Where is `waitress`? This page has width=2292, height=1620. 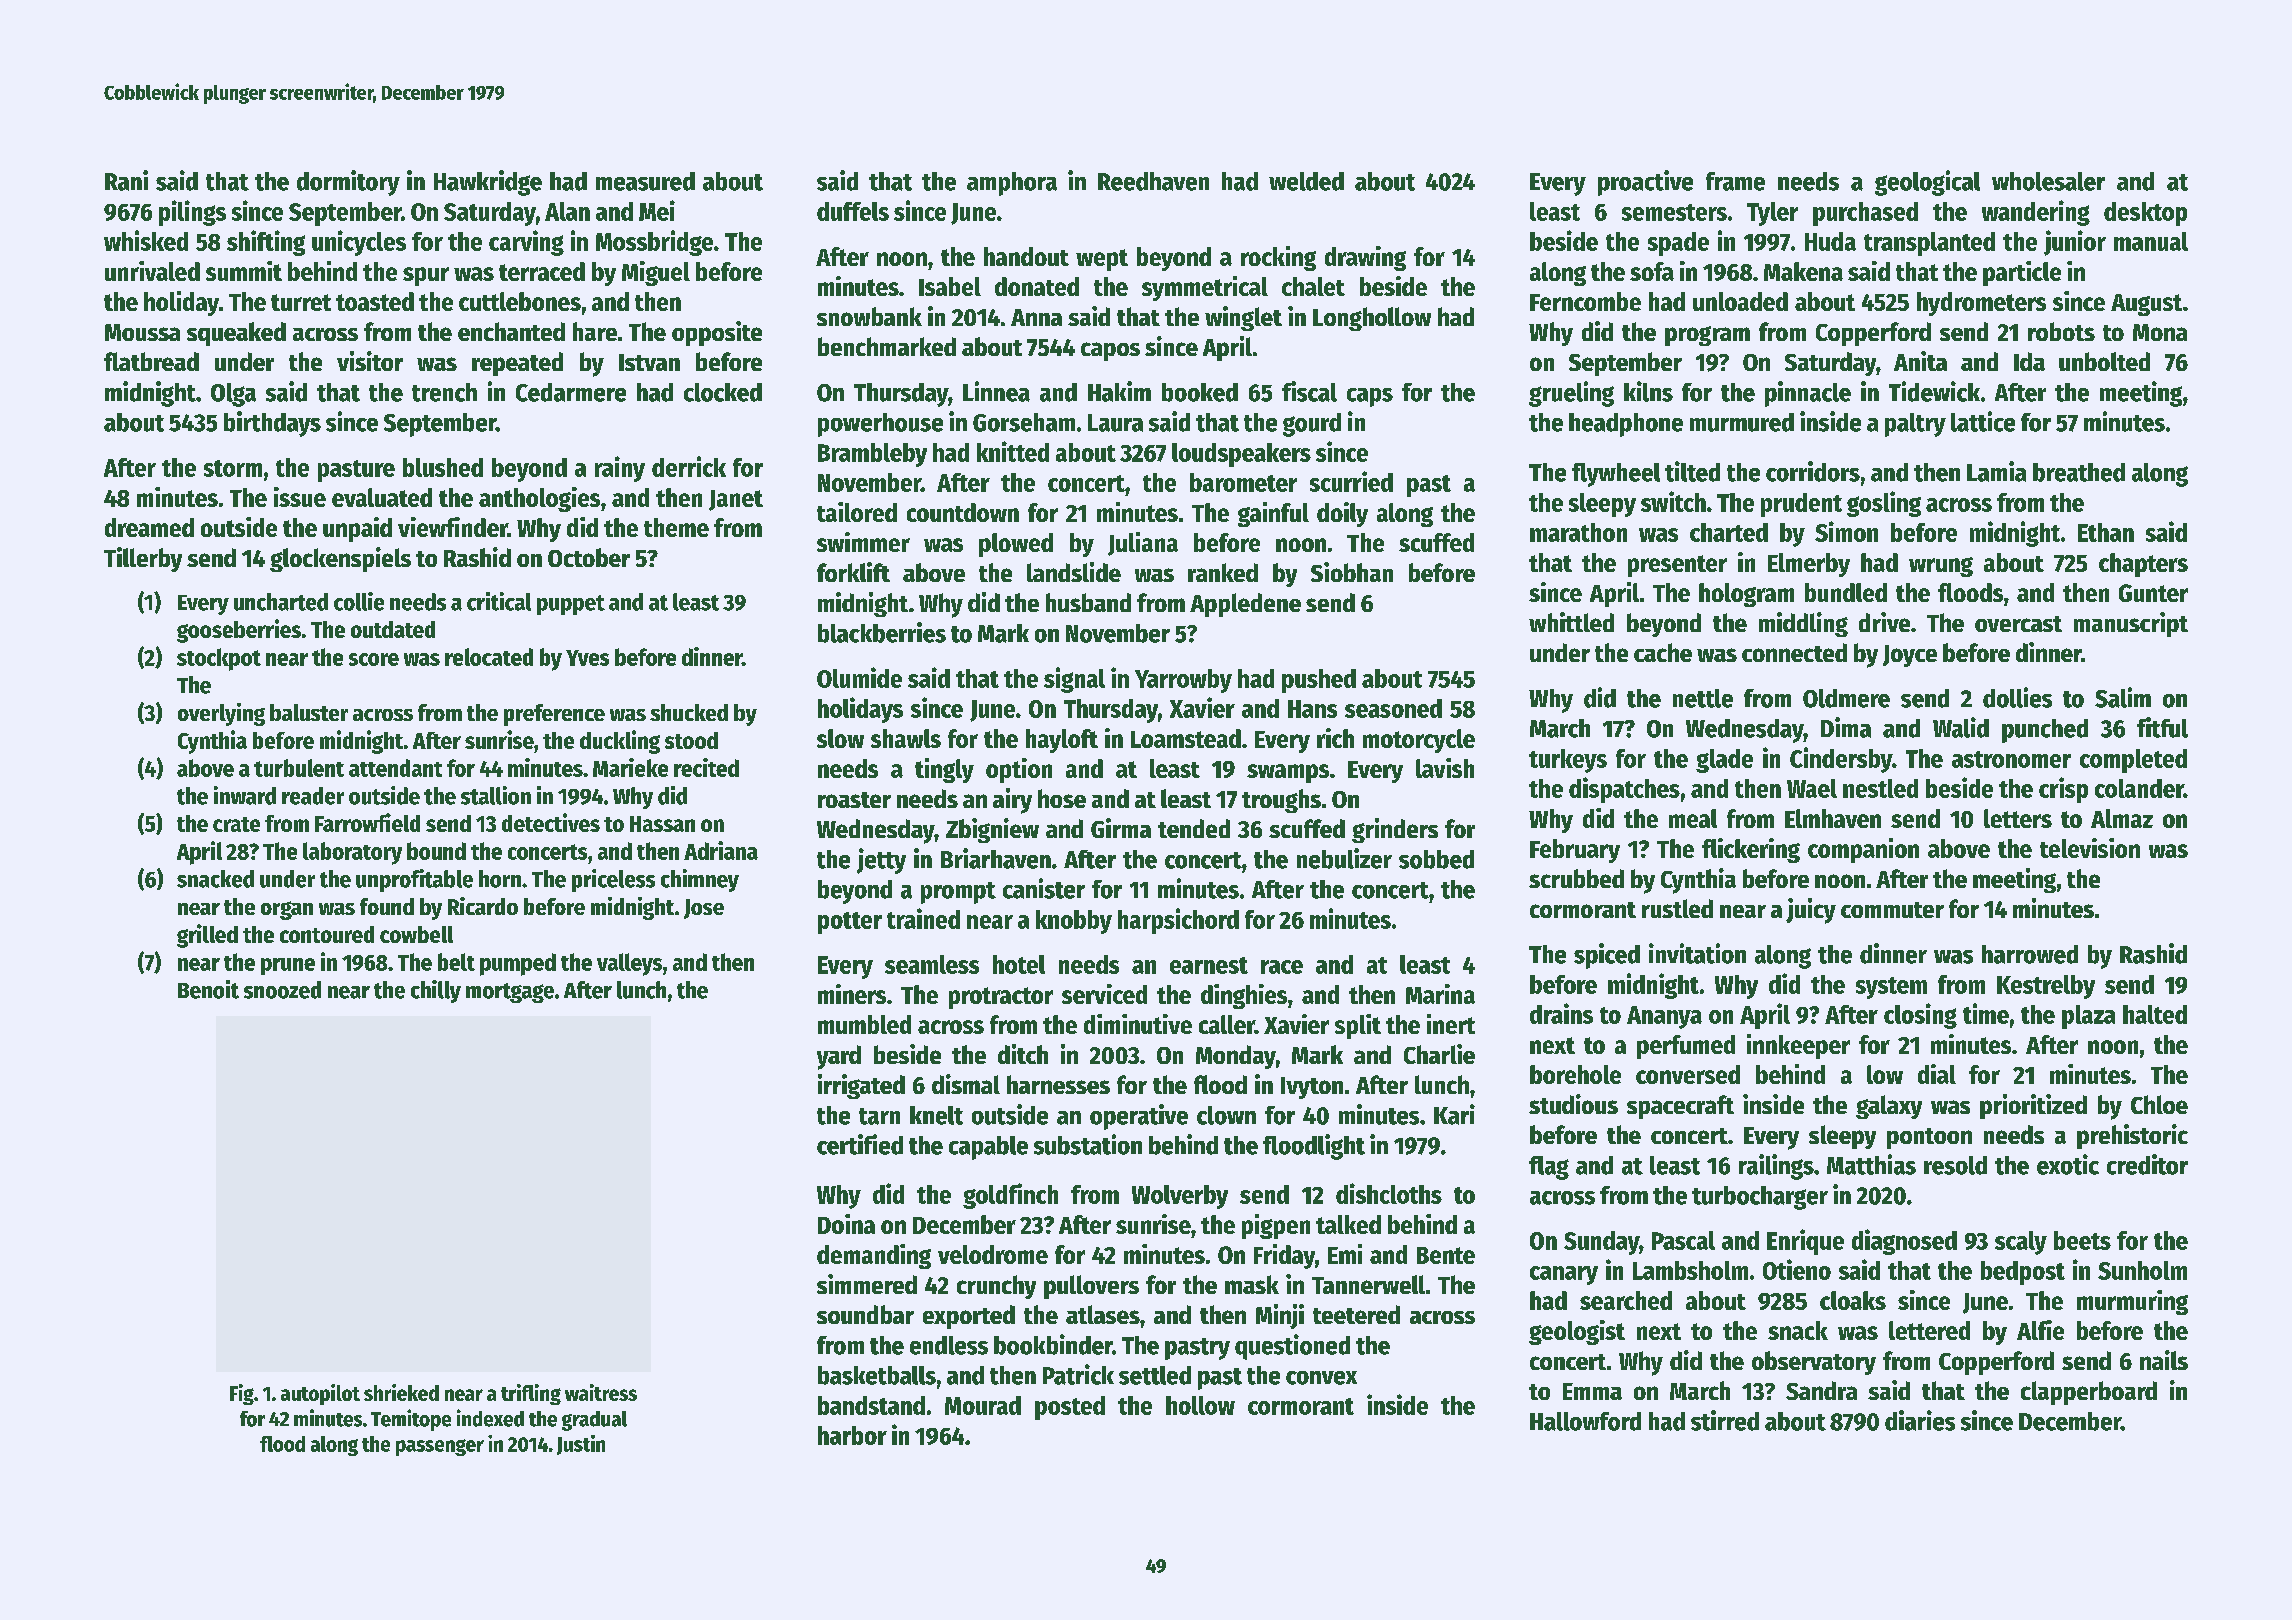 waitress is located at coordinates (601, 1392).
